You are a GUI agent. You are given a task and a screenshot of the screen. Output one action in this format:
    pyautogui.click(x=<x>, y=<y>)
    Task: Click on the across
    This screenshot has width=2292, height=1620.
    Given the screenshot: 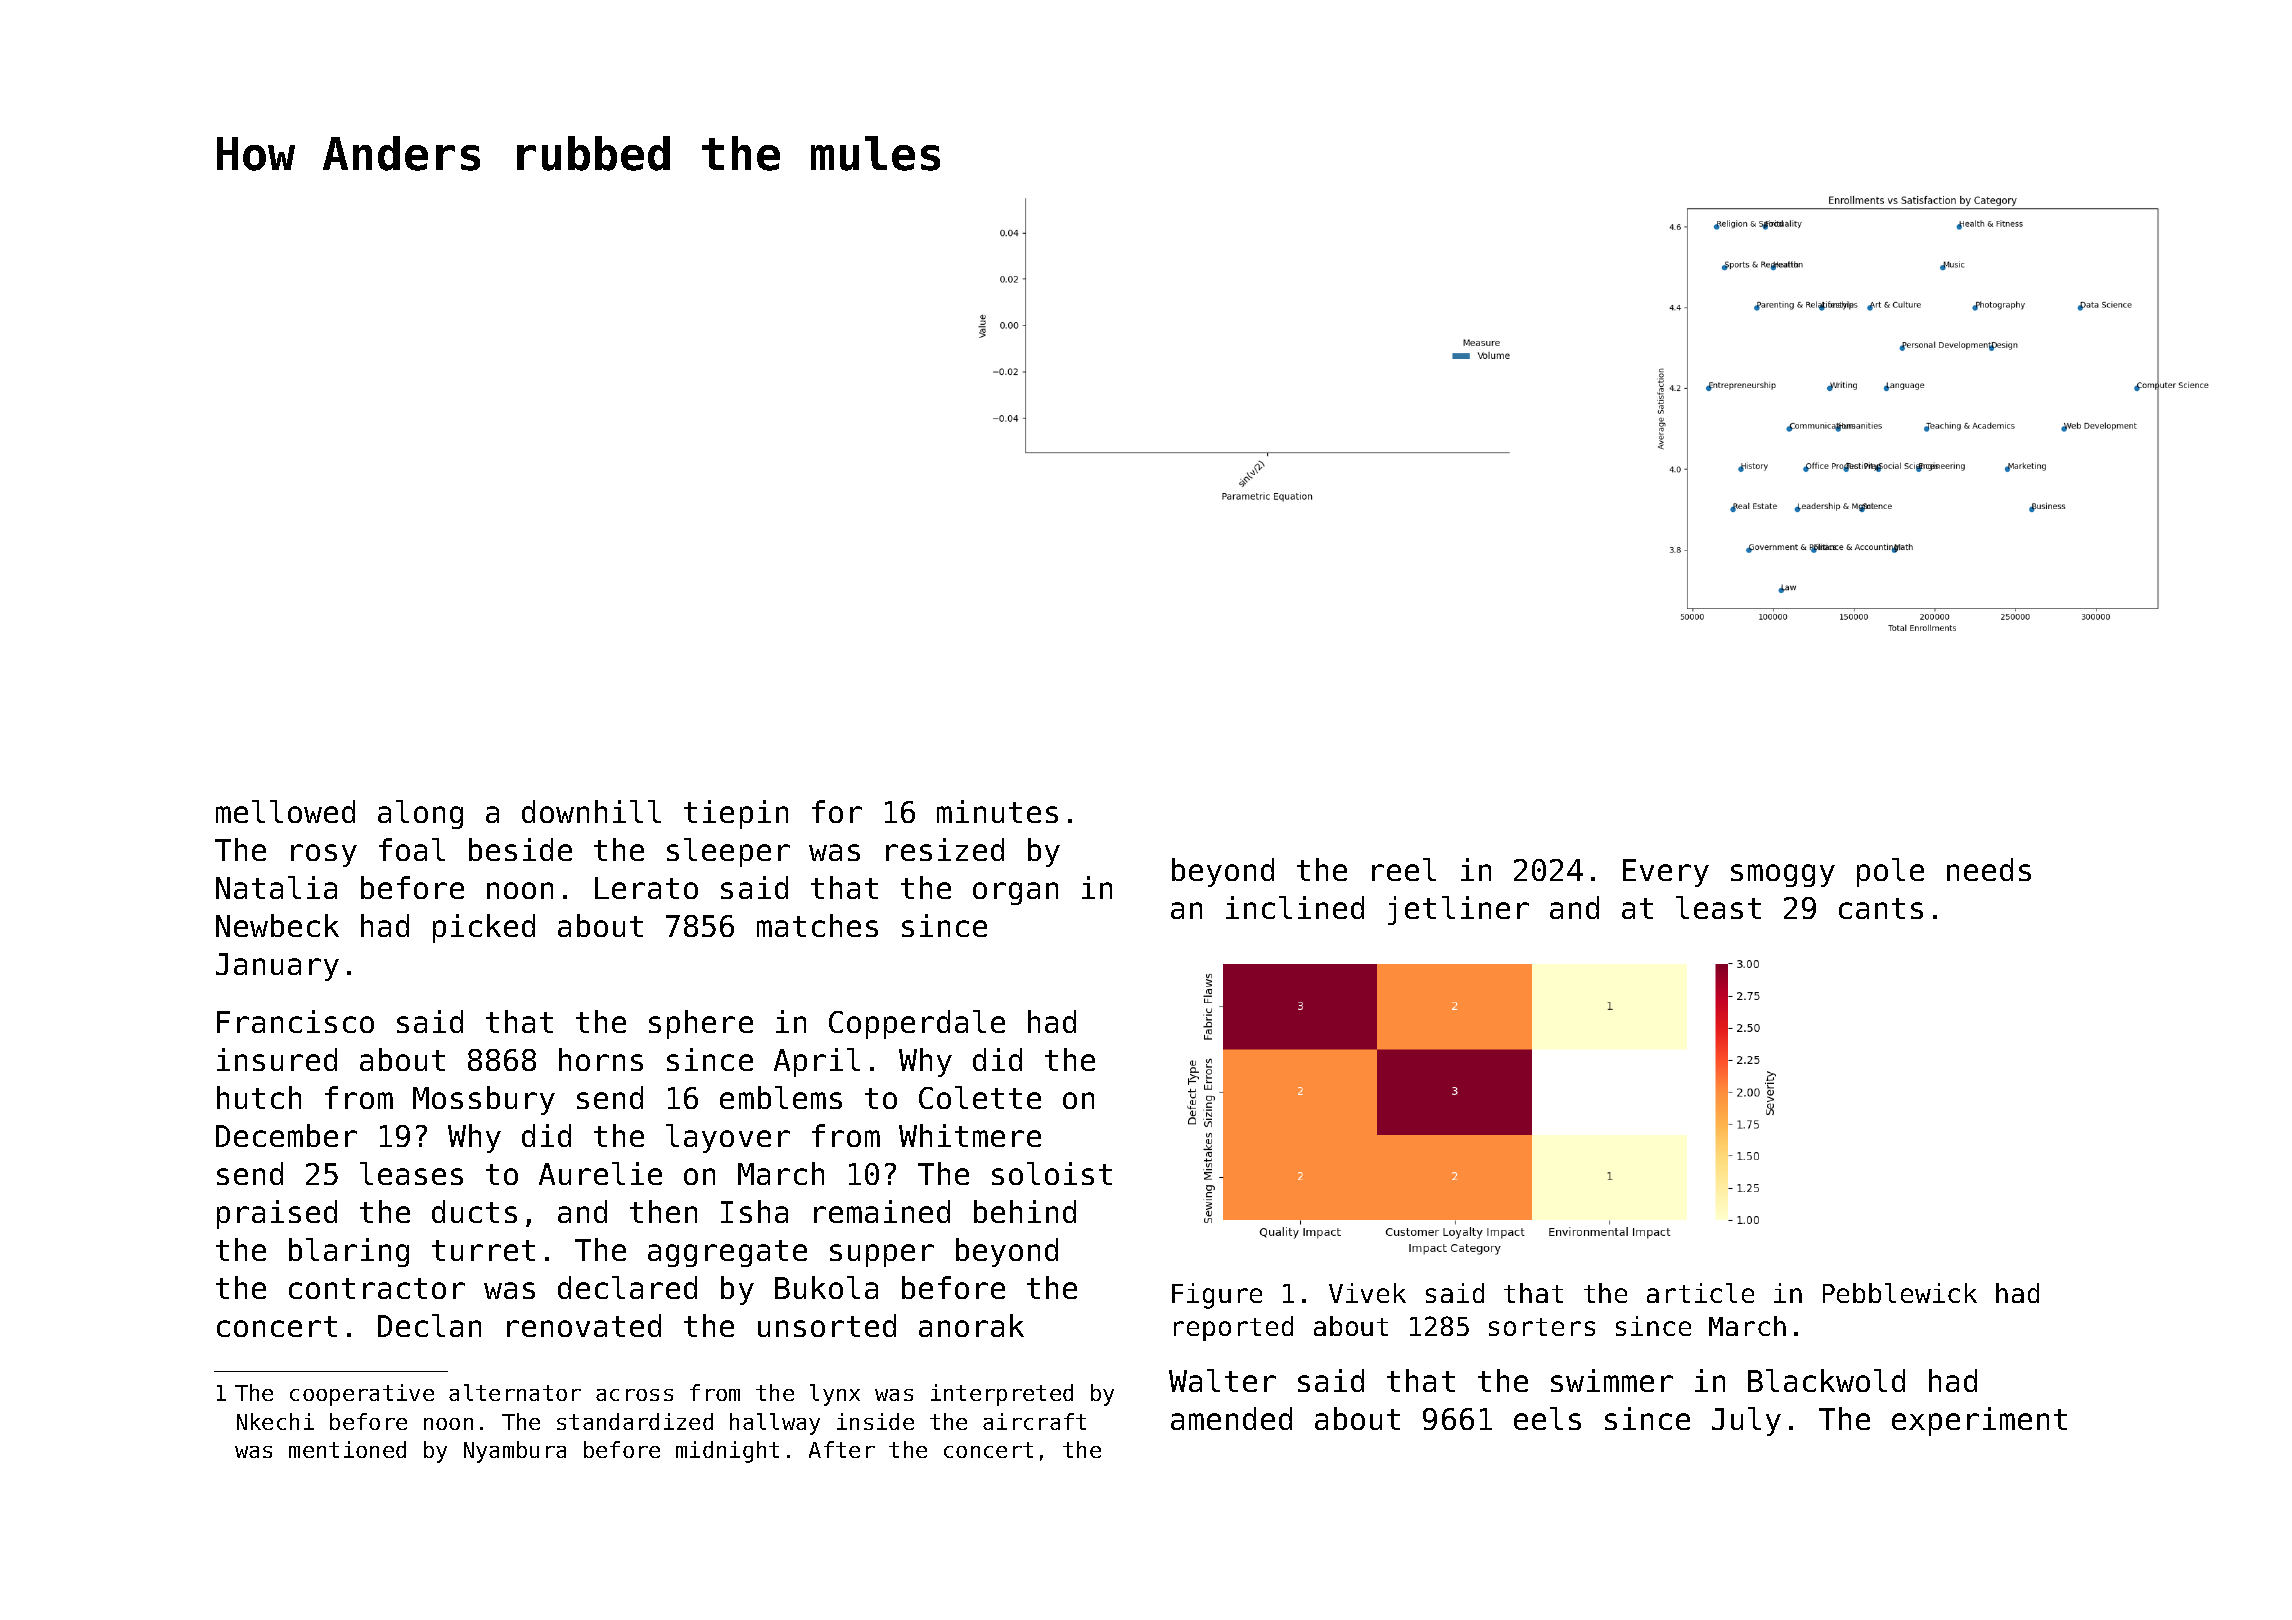 What is the action you would take?
    pyautogui.click(x=634, y=1395)
